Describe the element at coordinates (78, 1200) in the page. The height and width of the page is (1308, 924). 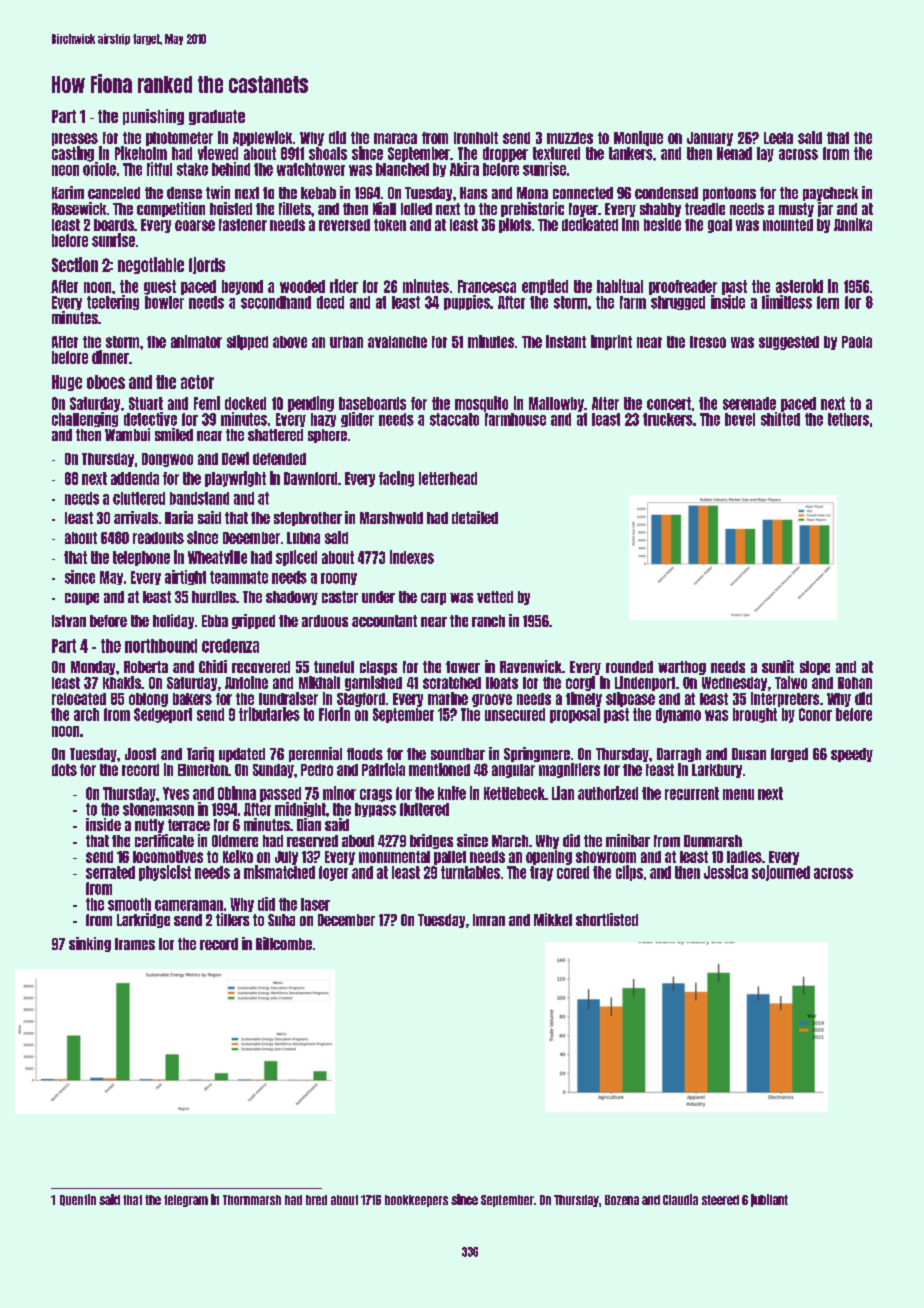
I see `Quentin` at that location.
